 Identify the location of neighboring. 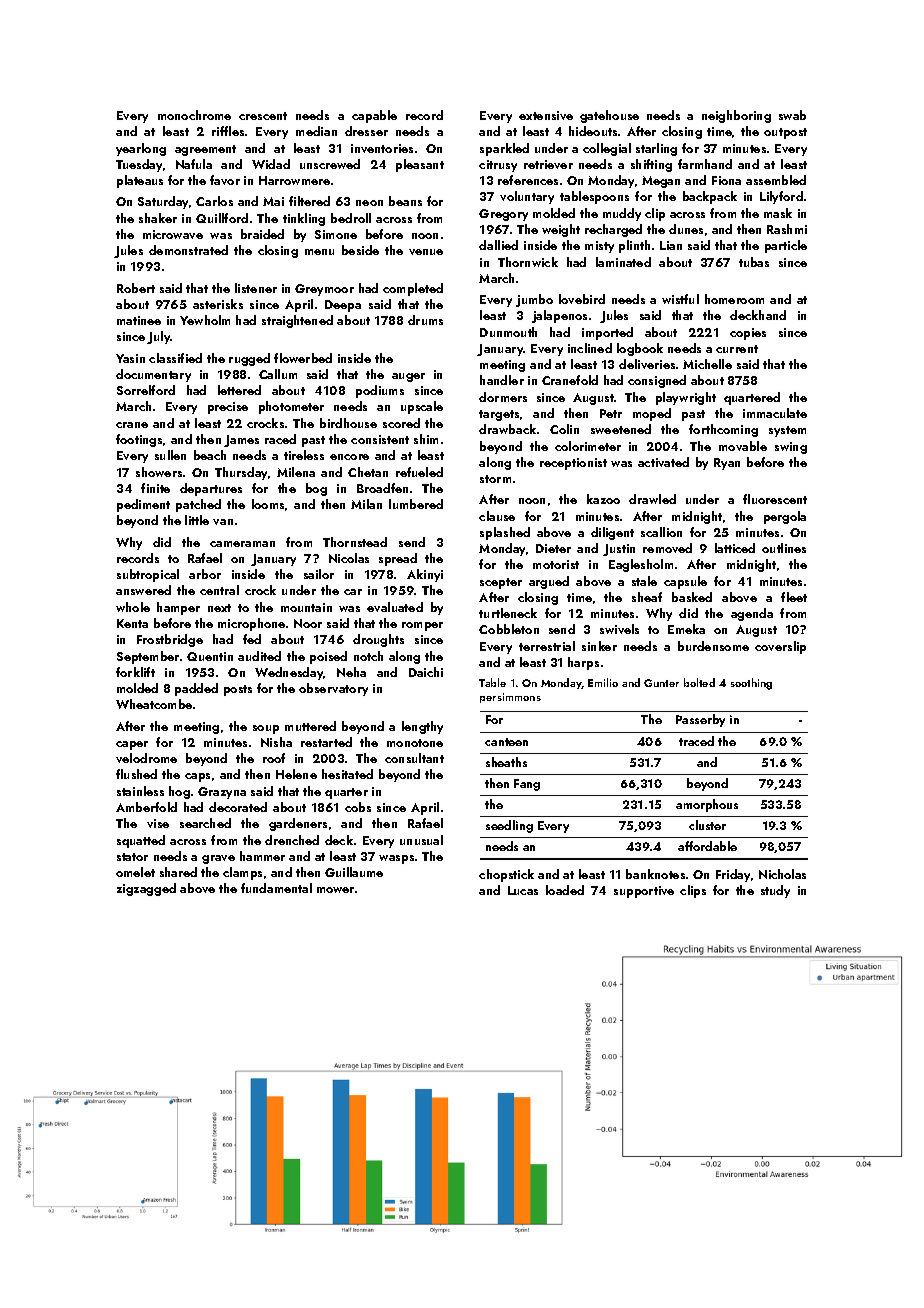
(736, 116).
